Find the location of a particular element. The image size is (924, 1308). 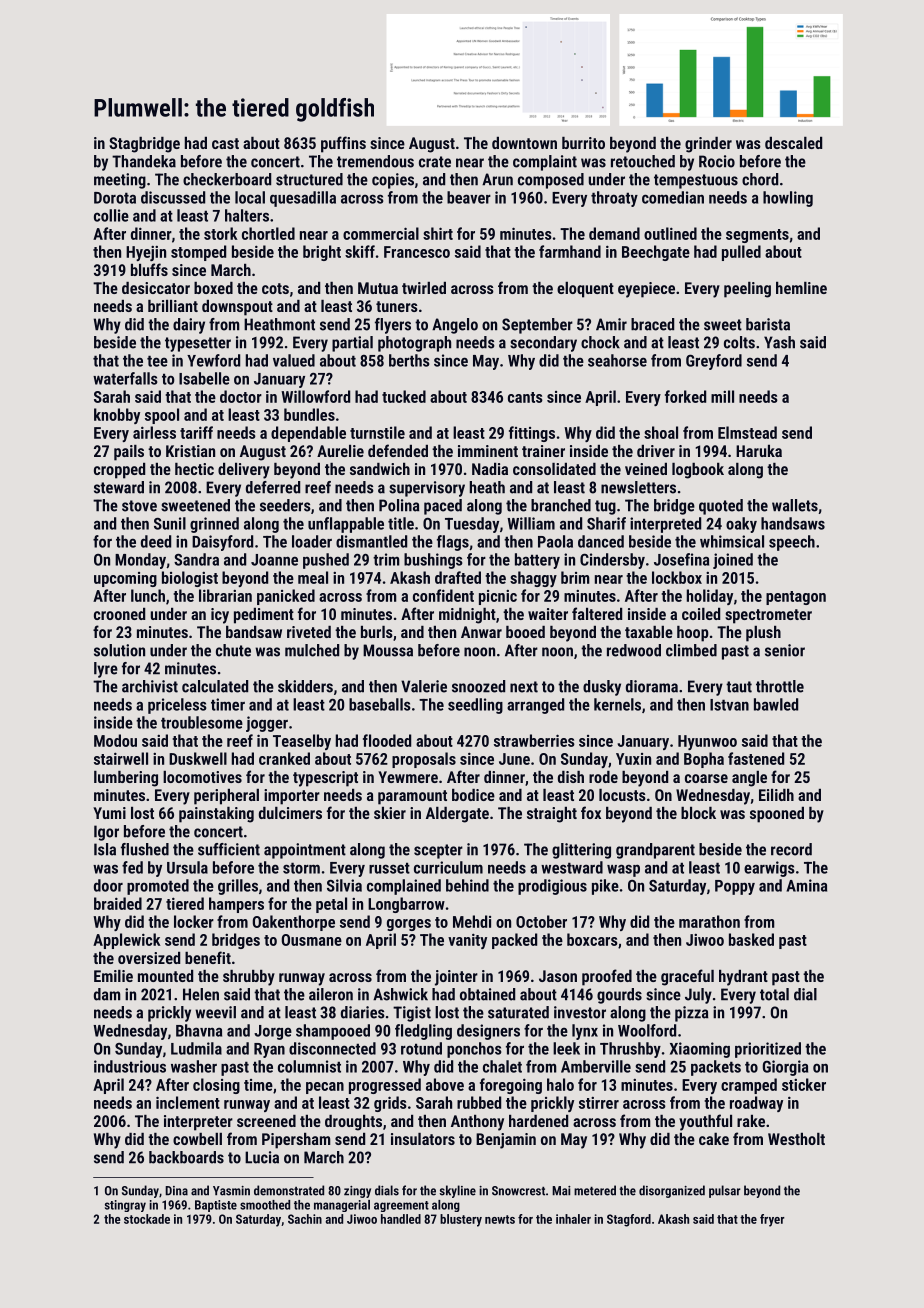

cast is located at coordinates (225, 143).
